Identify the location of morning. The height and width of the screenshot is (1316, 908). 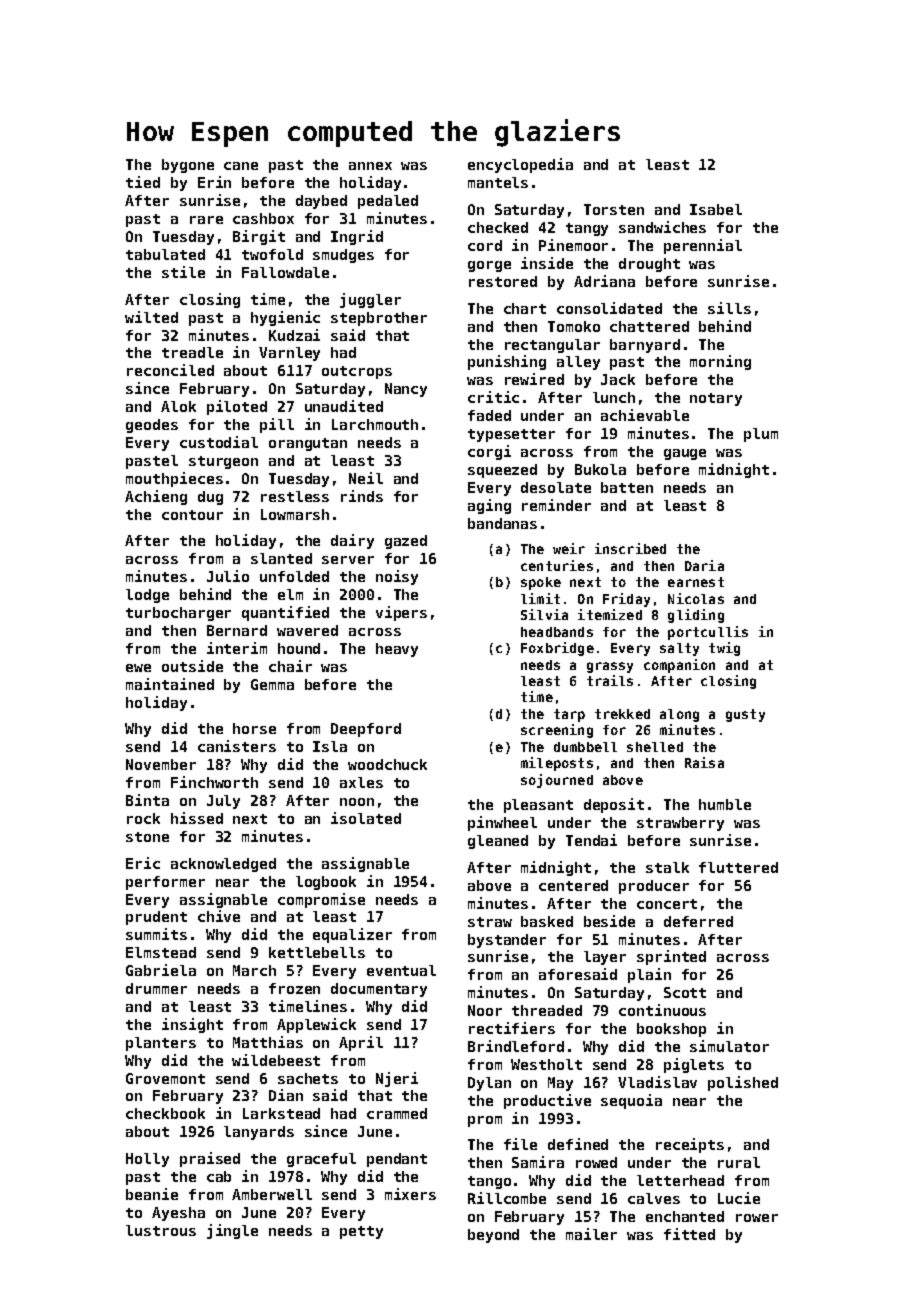
(720, 362).
